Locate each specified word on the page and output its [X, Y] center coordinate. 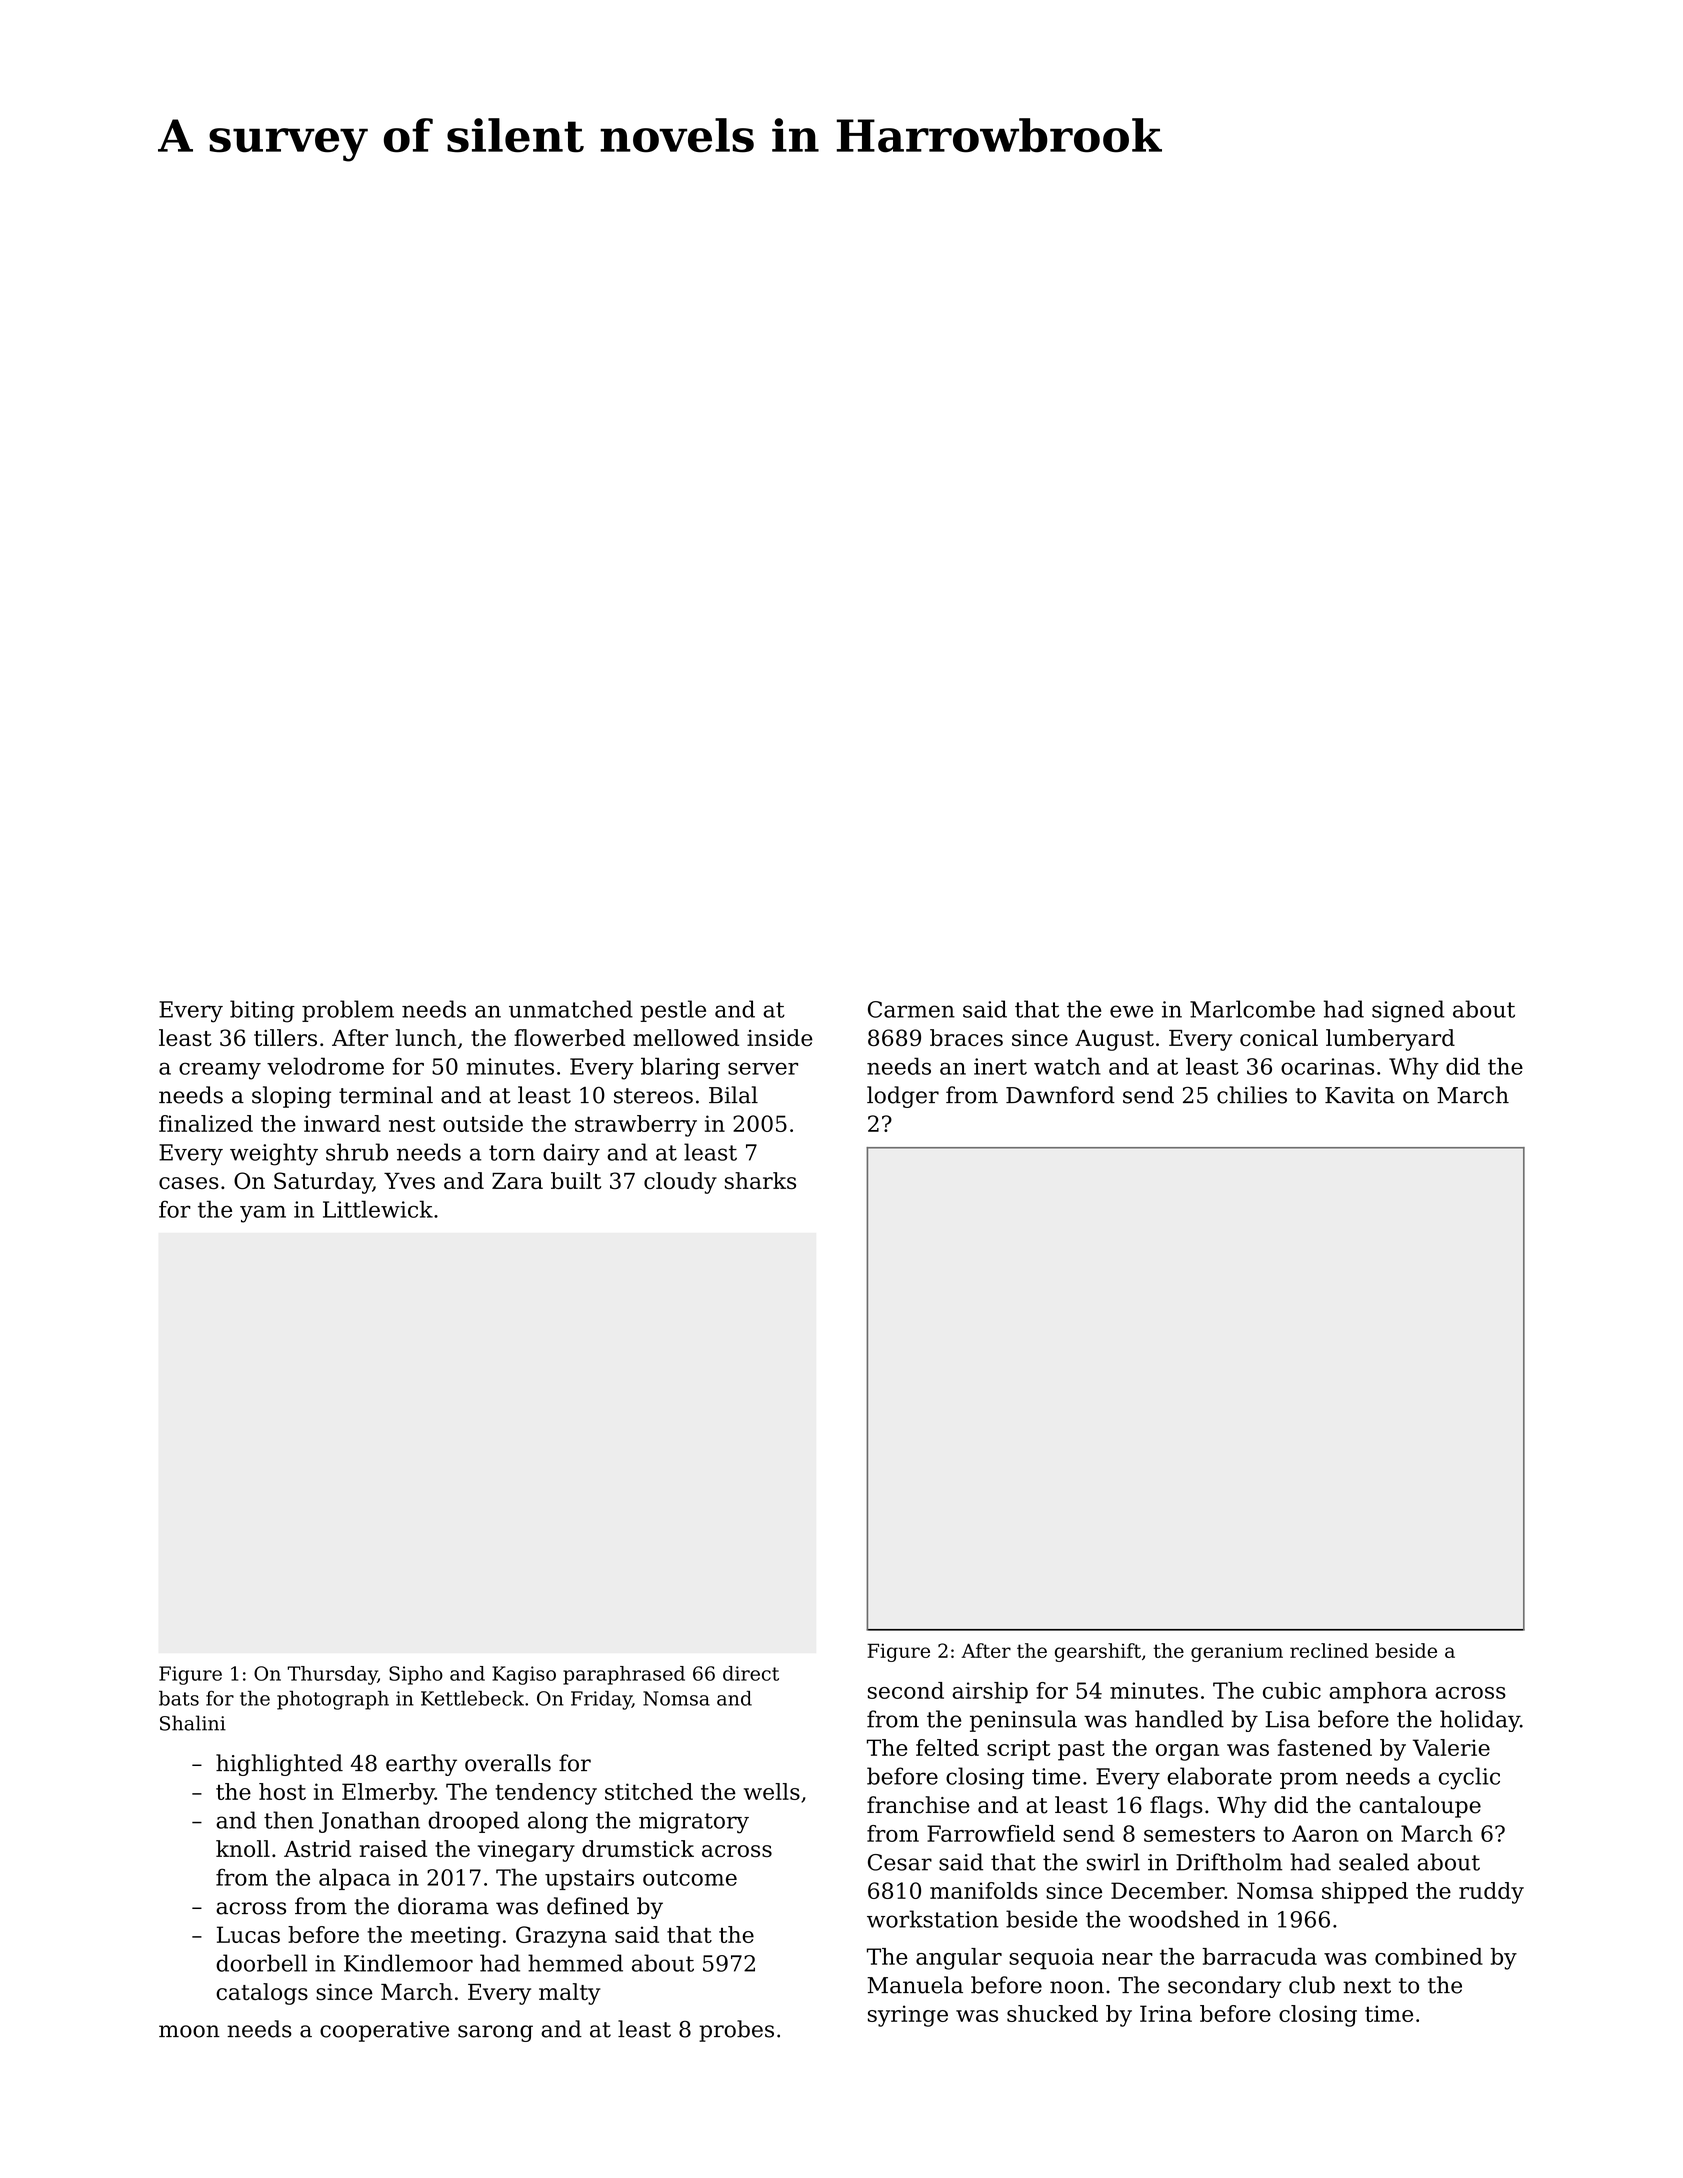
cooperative [384, 2031]
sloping [291, 1097]
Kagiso [524, 1675]
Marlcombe [1252, 1009]
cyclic [1469, 1778]
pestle [673, 1011]
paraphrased [624, 1675]
